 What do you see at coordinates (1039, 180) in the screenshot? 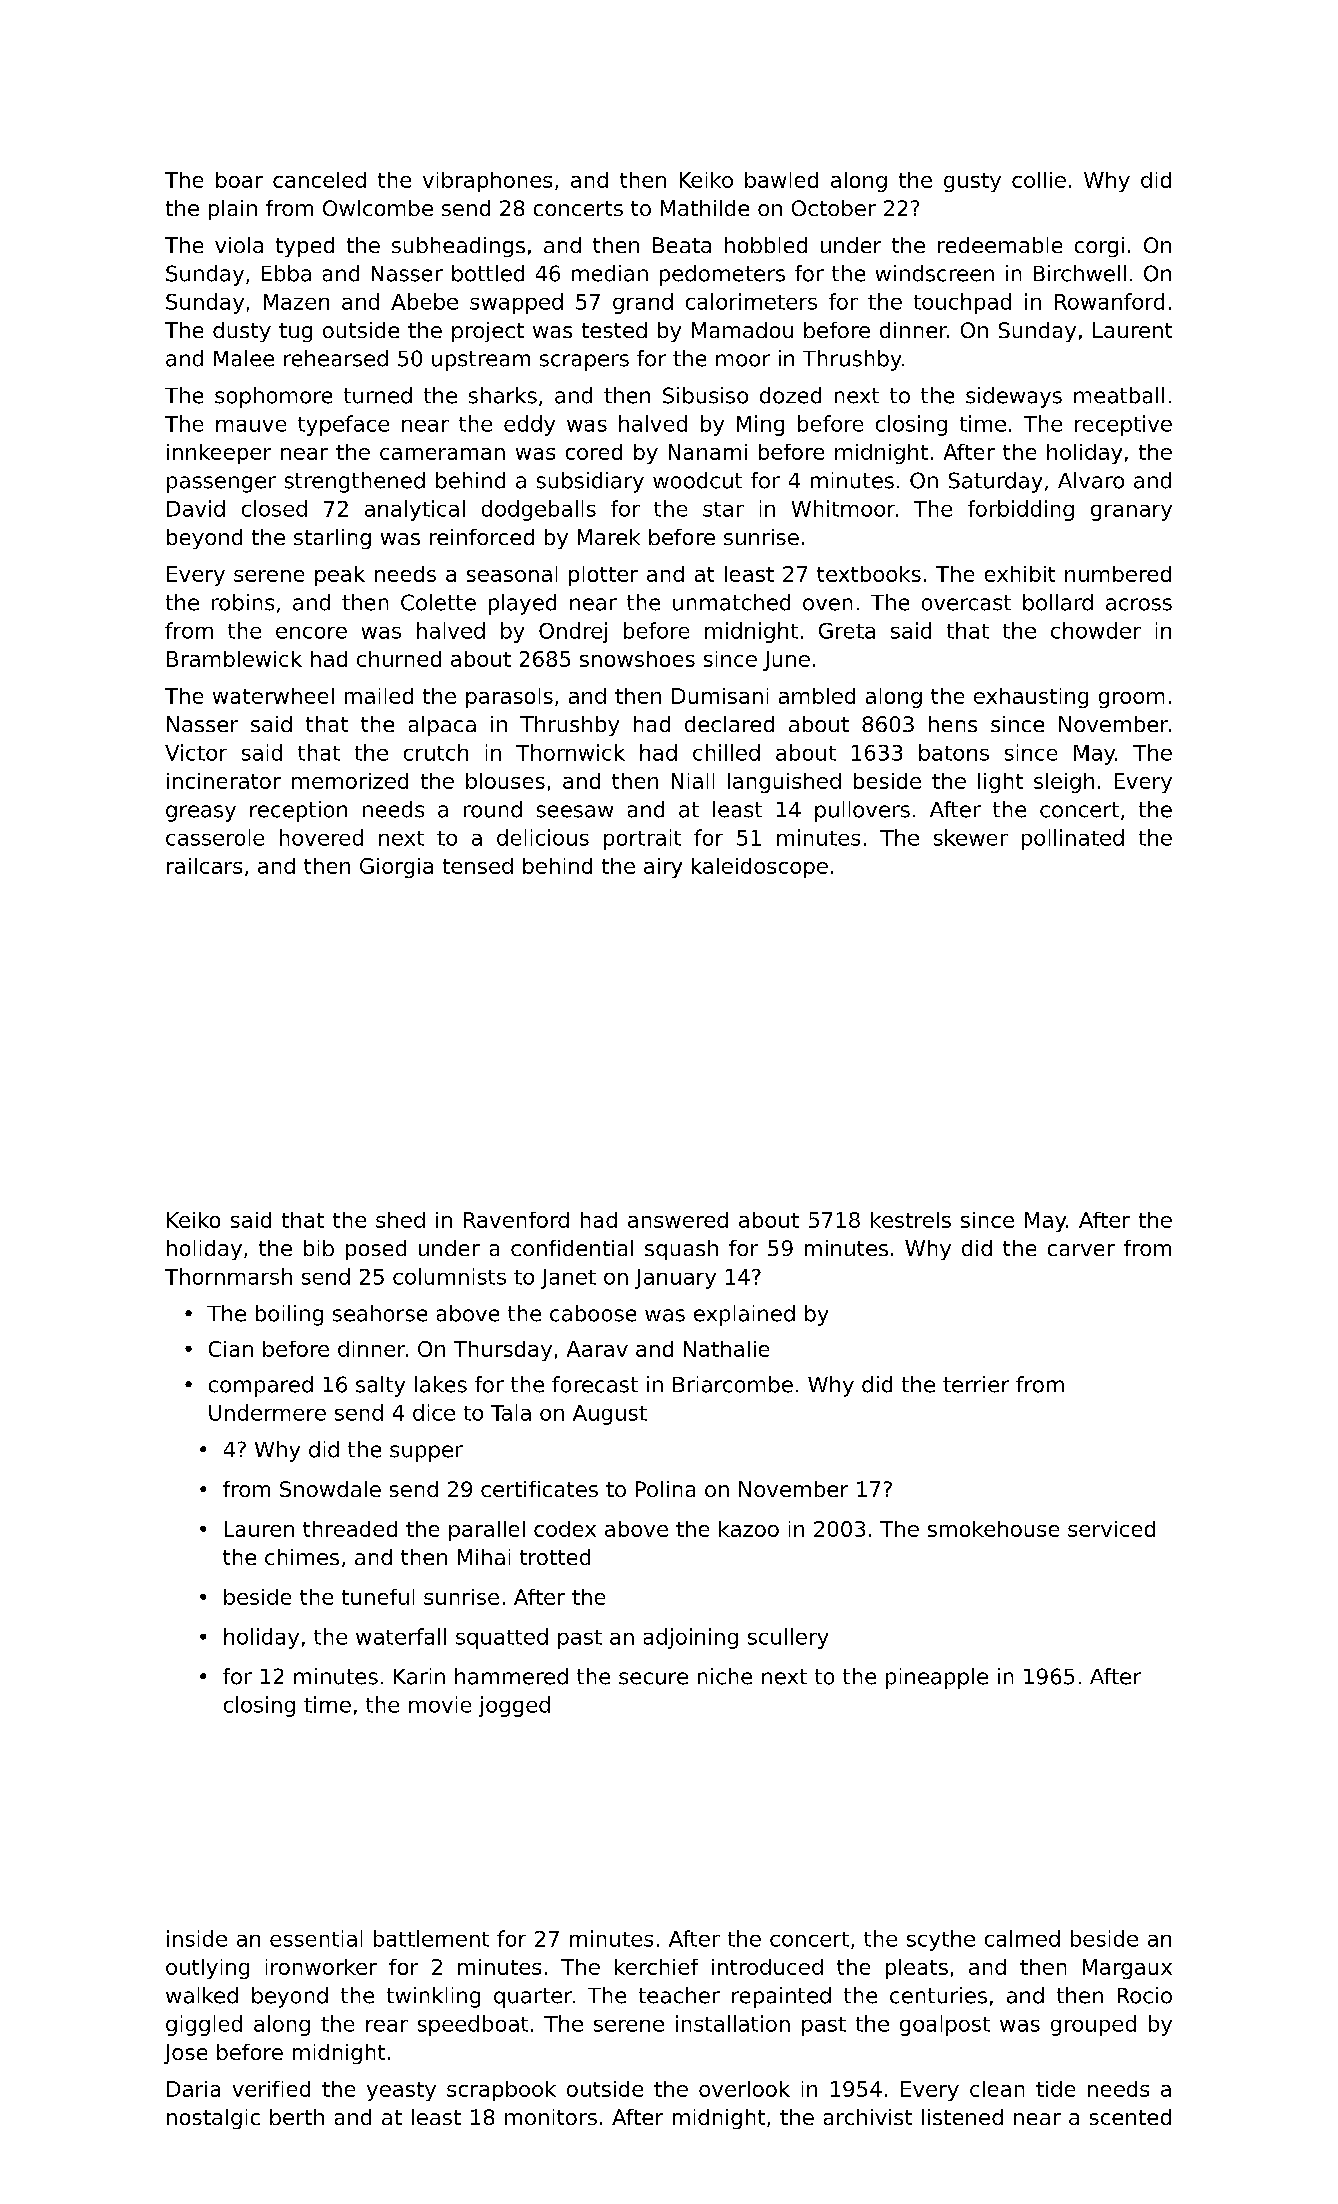
I see `collie` at bounding box center [1039, 180].
